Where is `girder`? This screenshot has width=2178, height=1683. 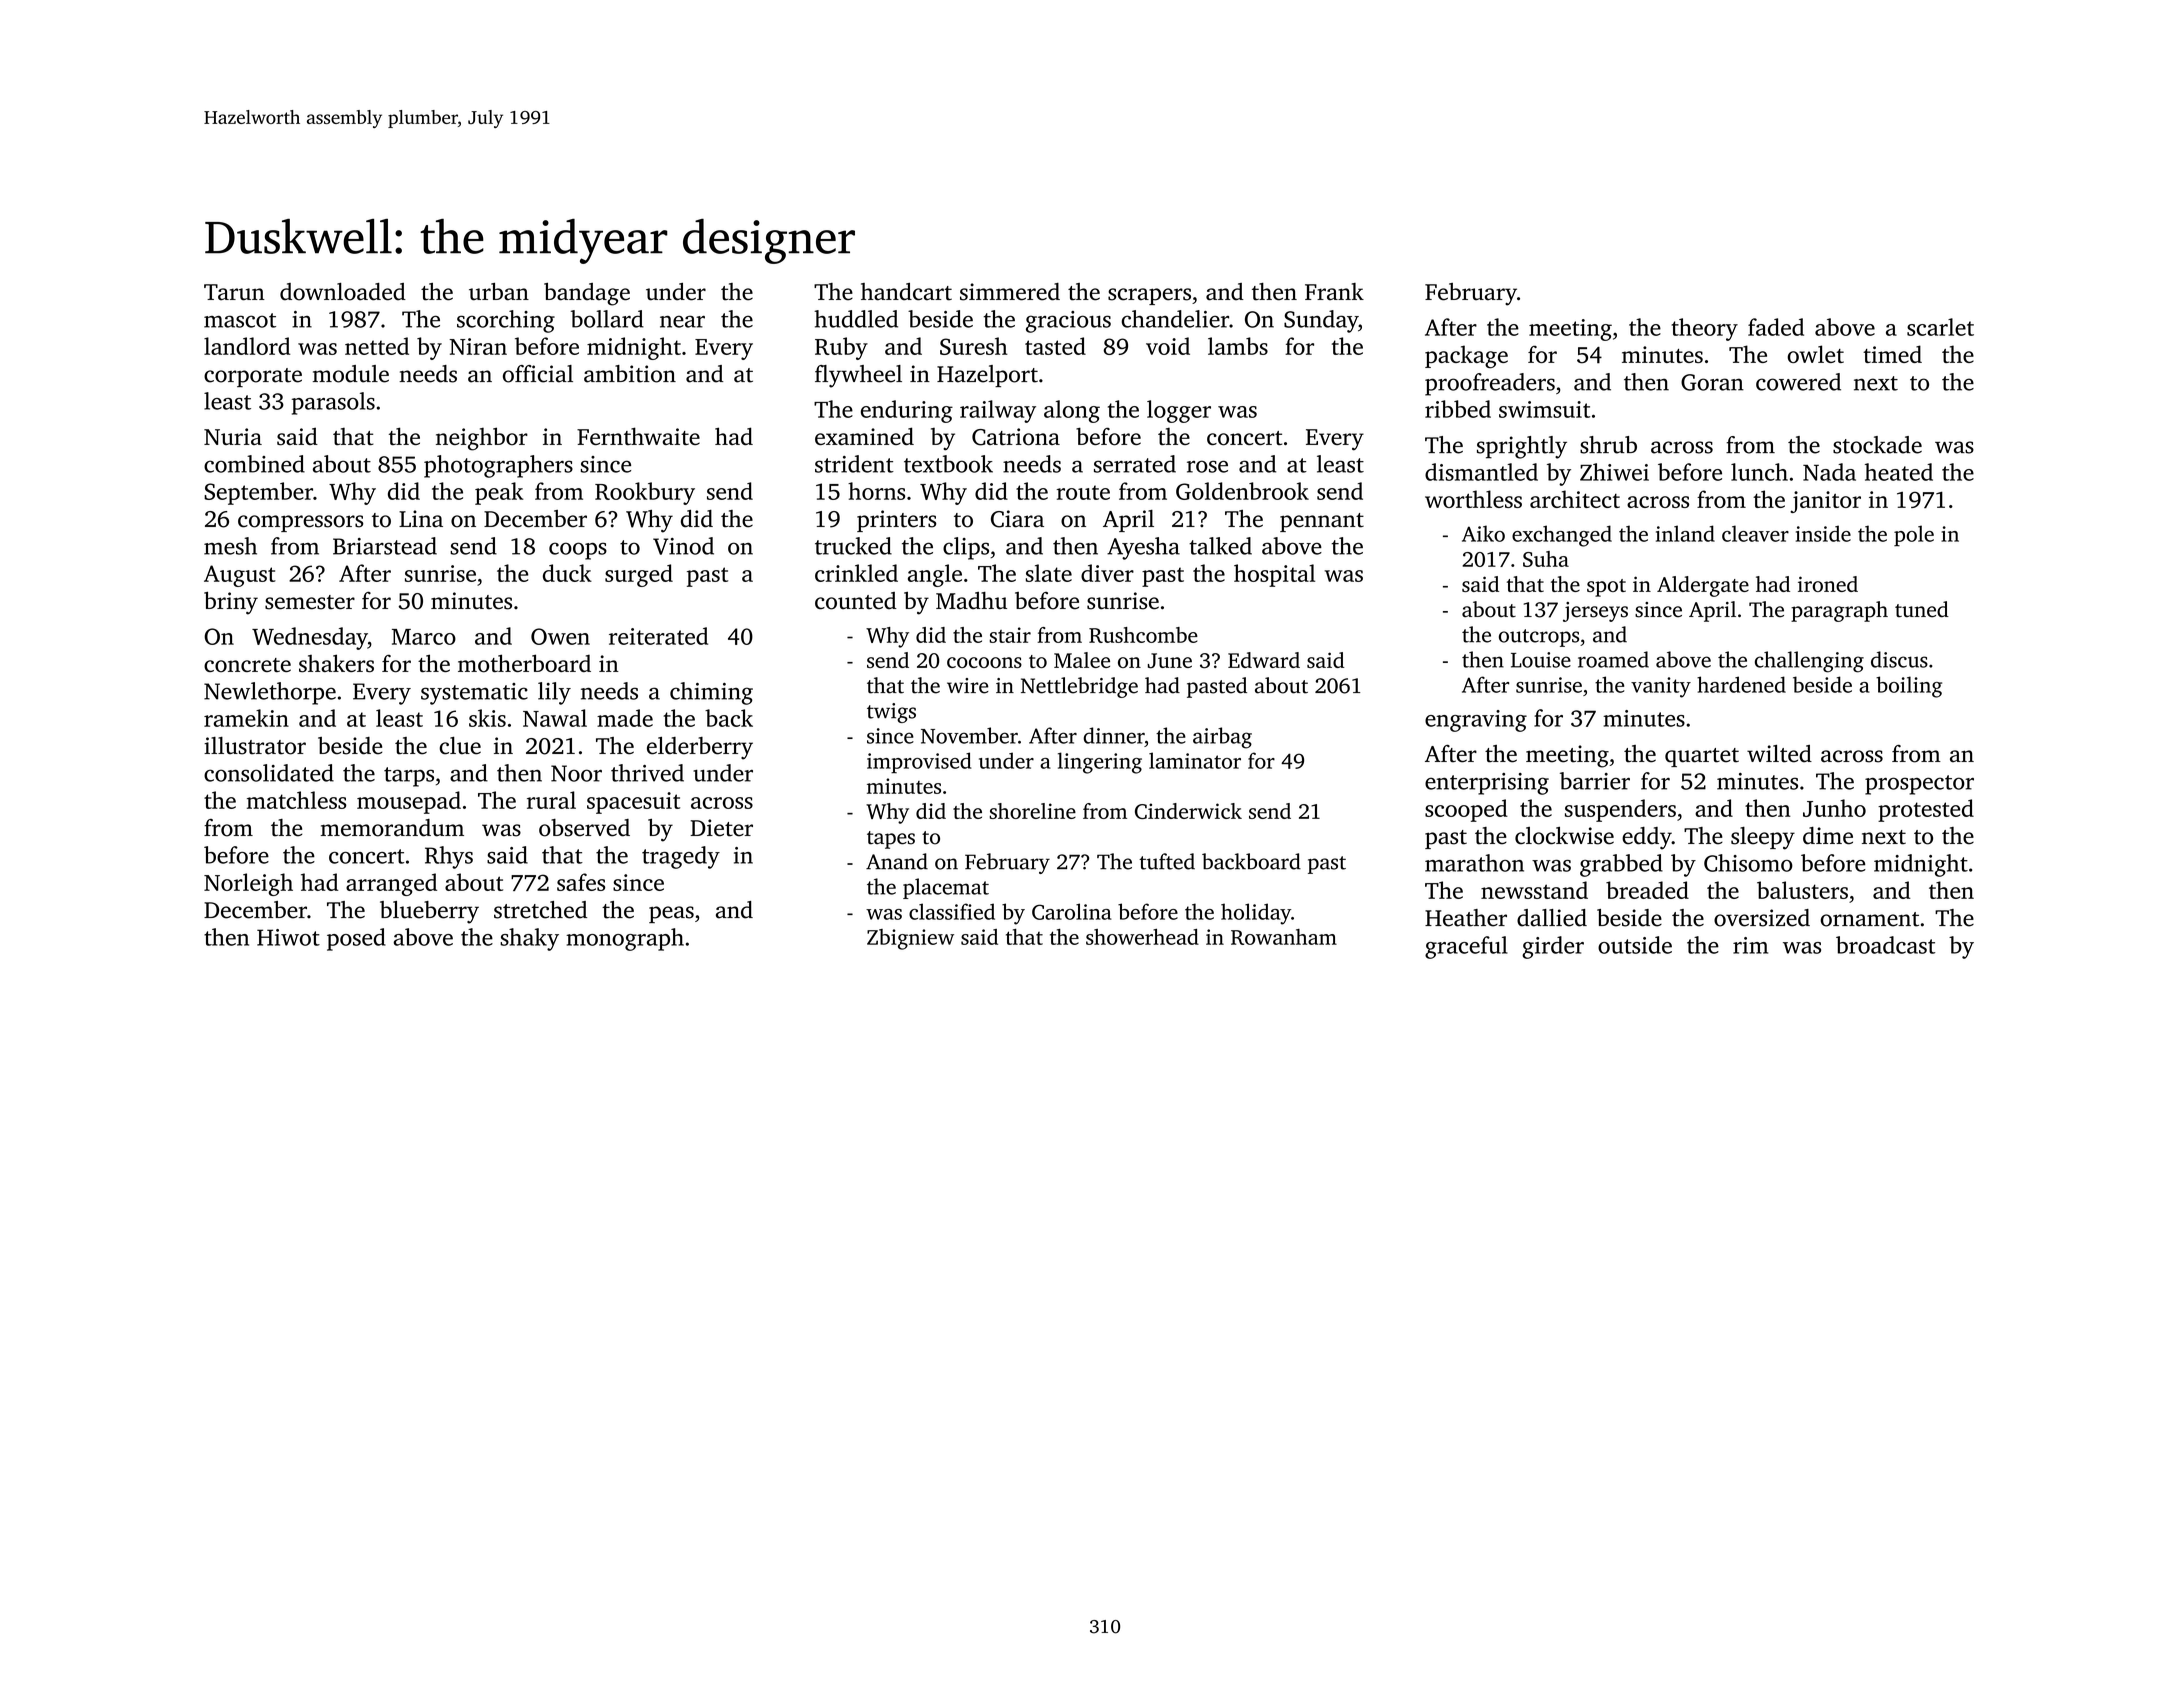 girder is located at coordinates (1553, 947).
